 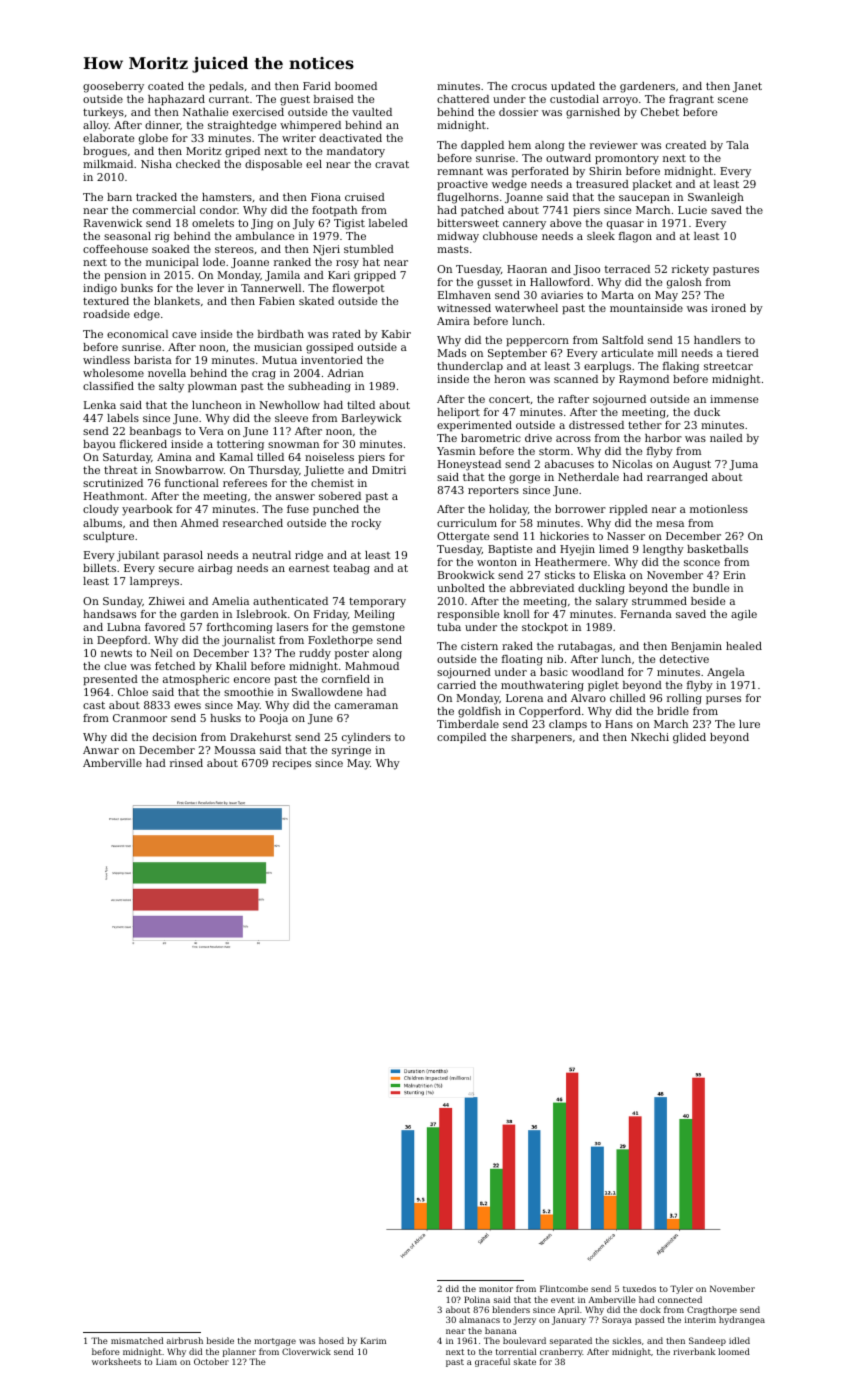 What do you see at coordinates (226, 87) in the screenshot?
I see `pedals` at bounding box center [226, 87].
